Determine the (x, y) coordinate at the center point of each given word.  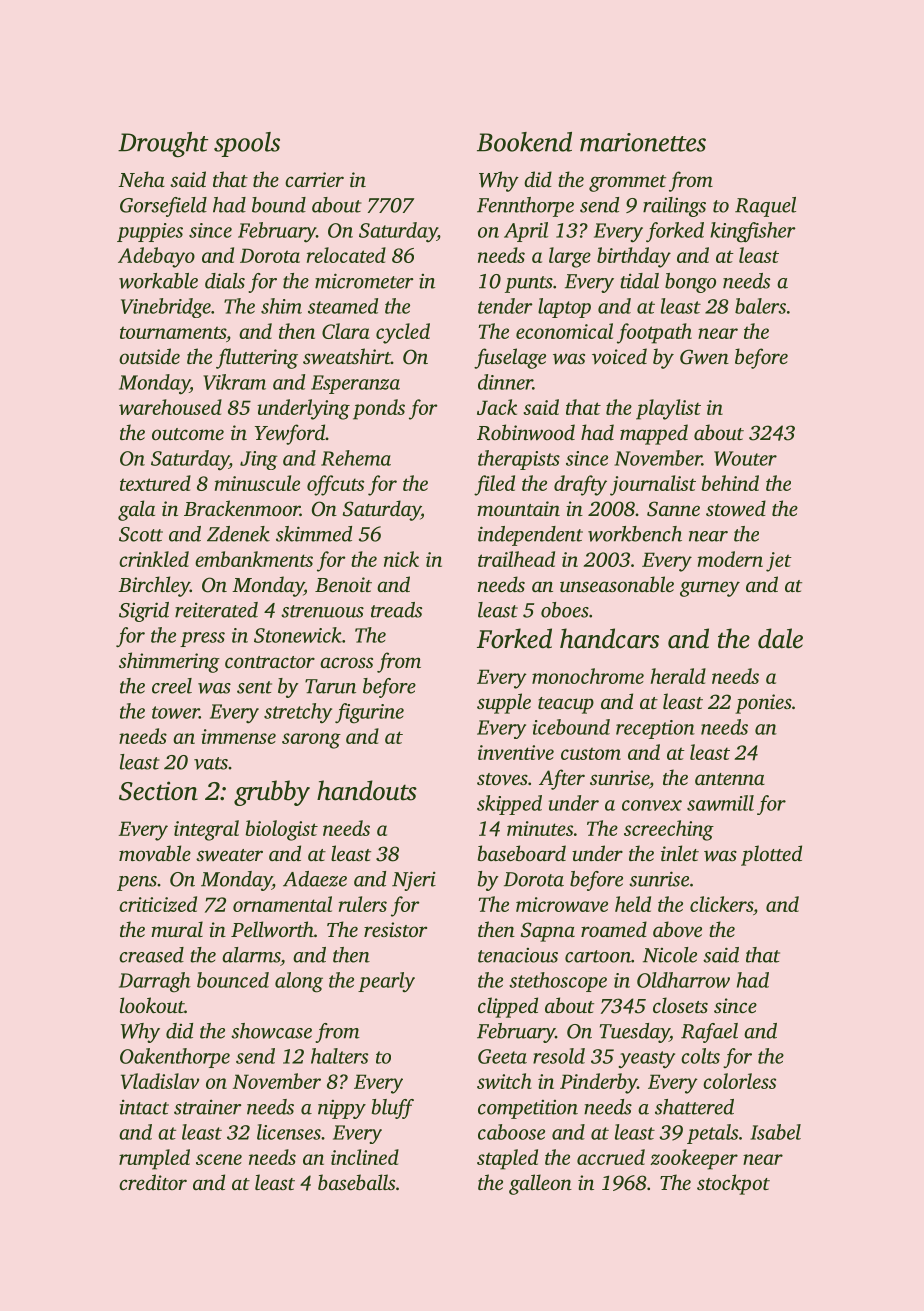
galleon (540, 1184)
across (346, 662)
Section (158, 791)
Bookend (524, 142)
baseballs (356, 1182)
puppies (150, 232)
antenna (730, 779)
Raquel (765, 207)
